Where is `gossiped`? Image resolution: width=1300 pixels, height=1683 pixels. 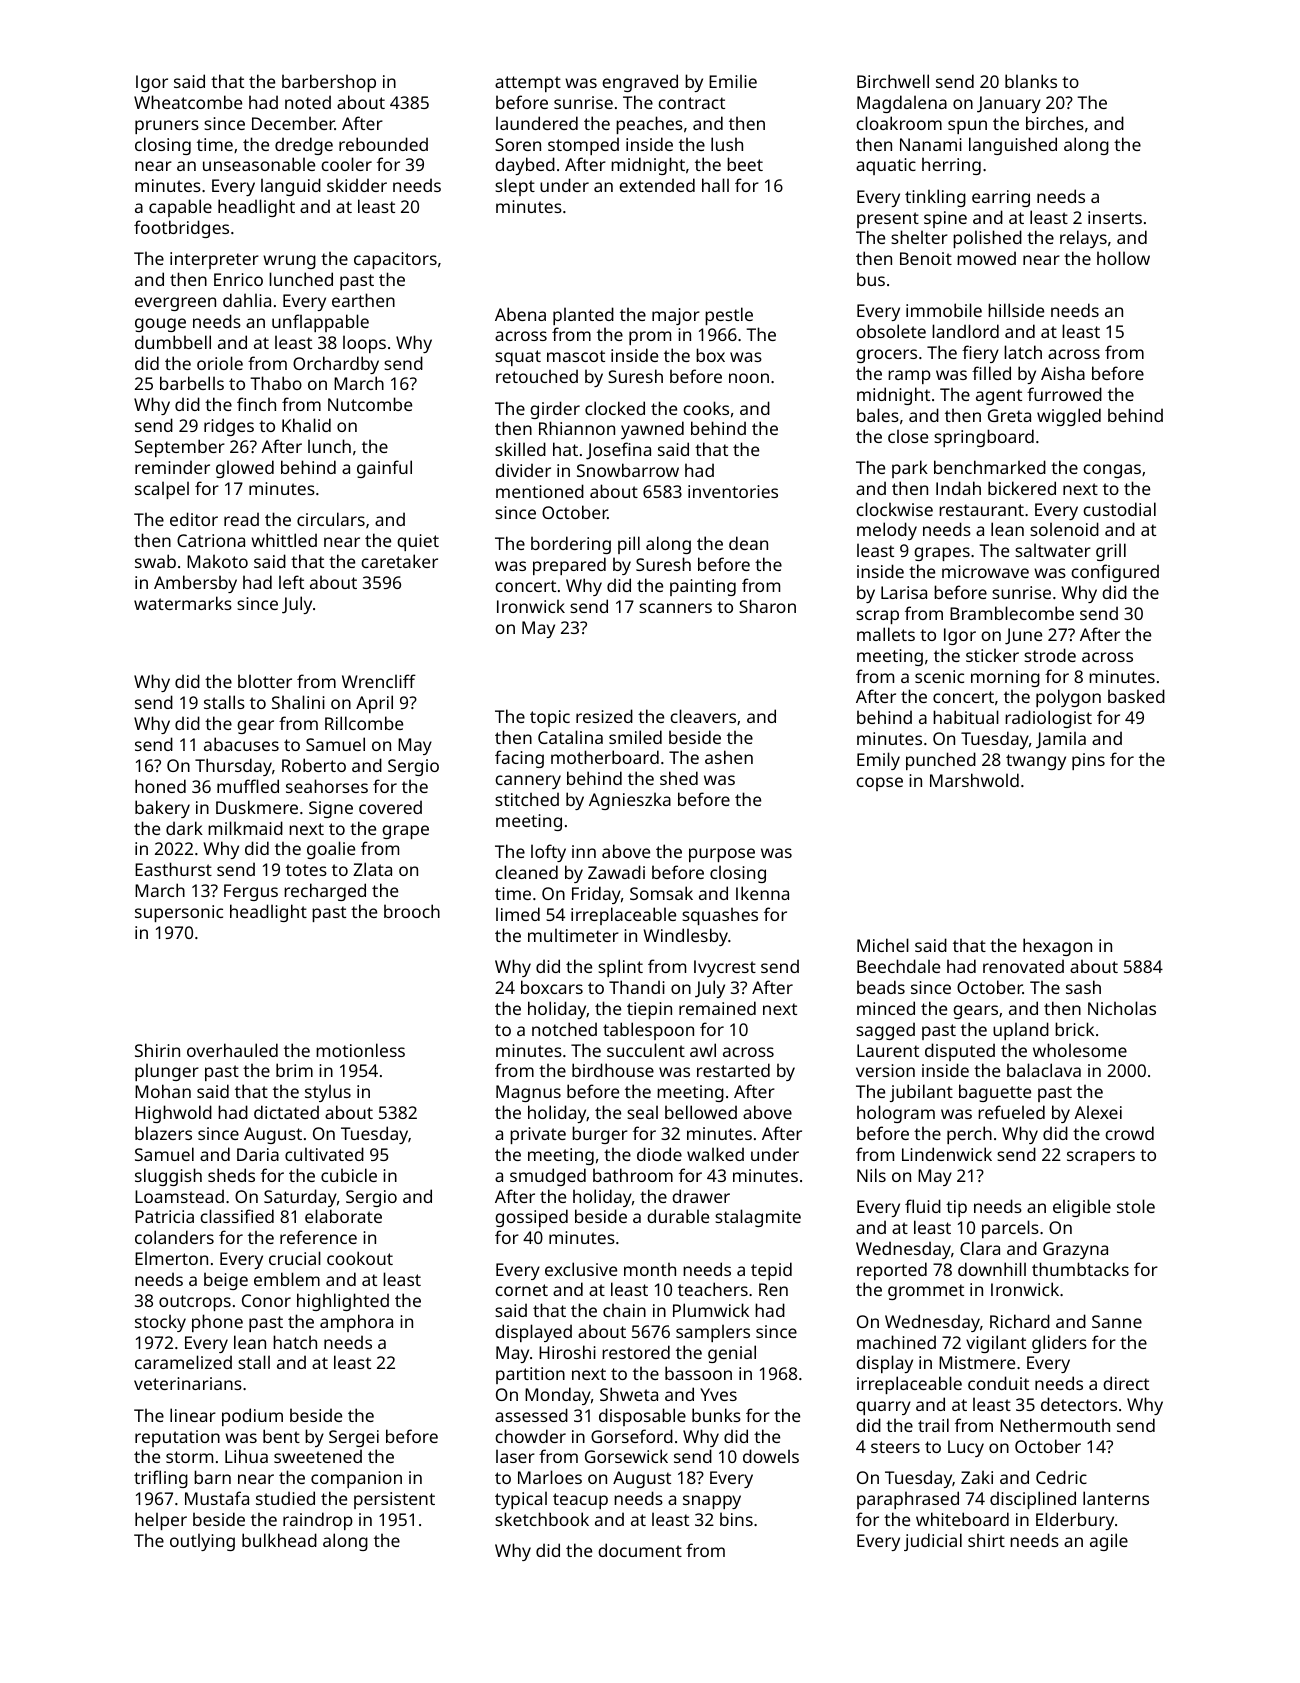
gossiped is located at coordinates (531, 1218).
